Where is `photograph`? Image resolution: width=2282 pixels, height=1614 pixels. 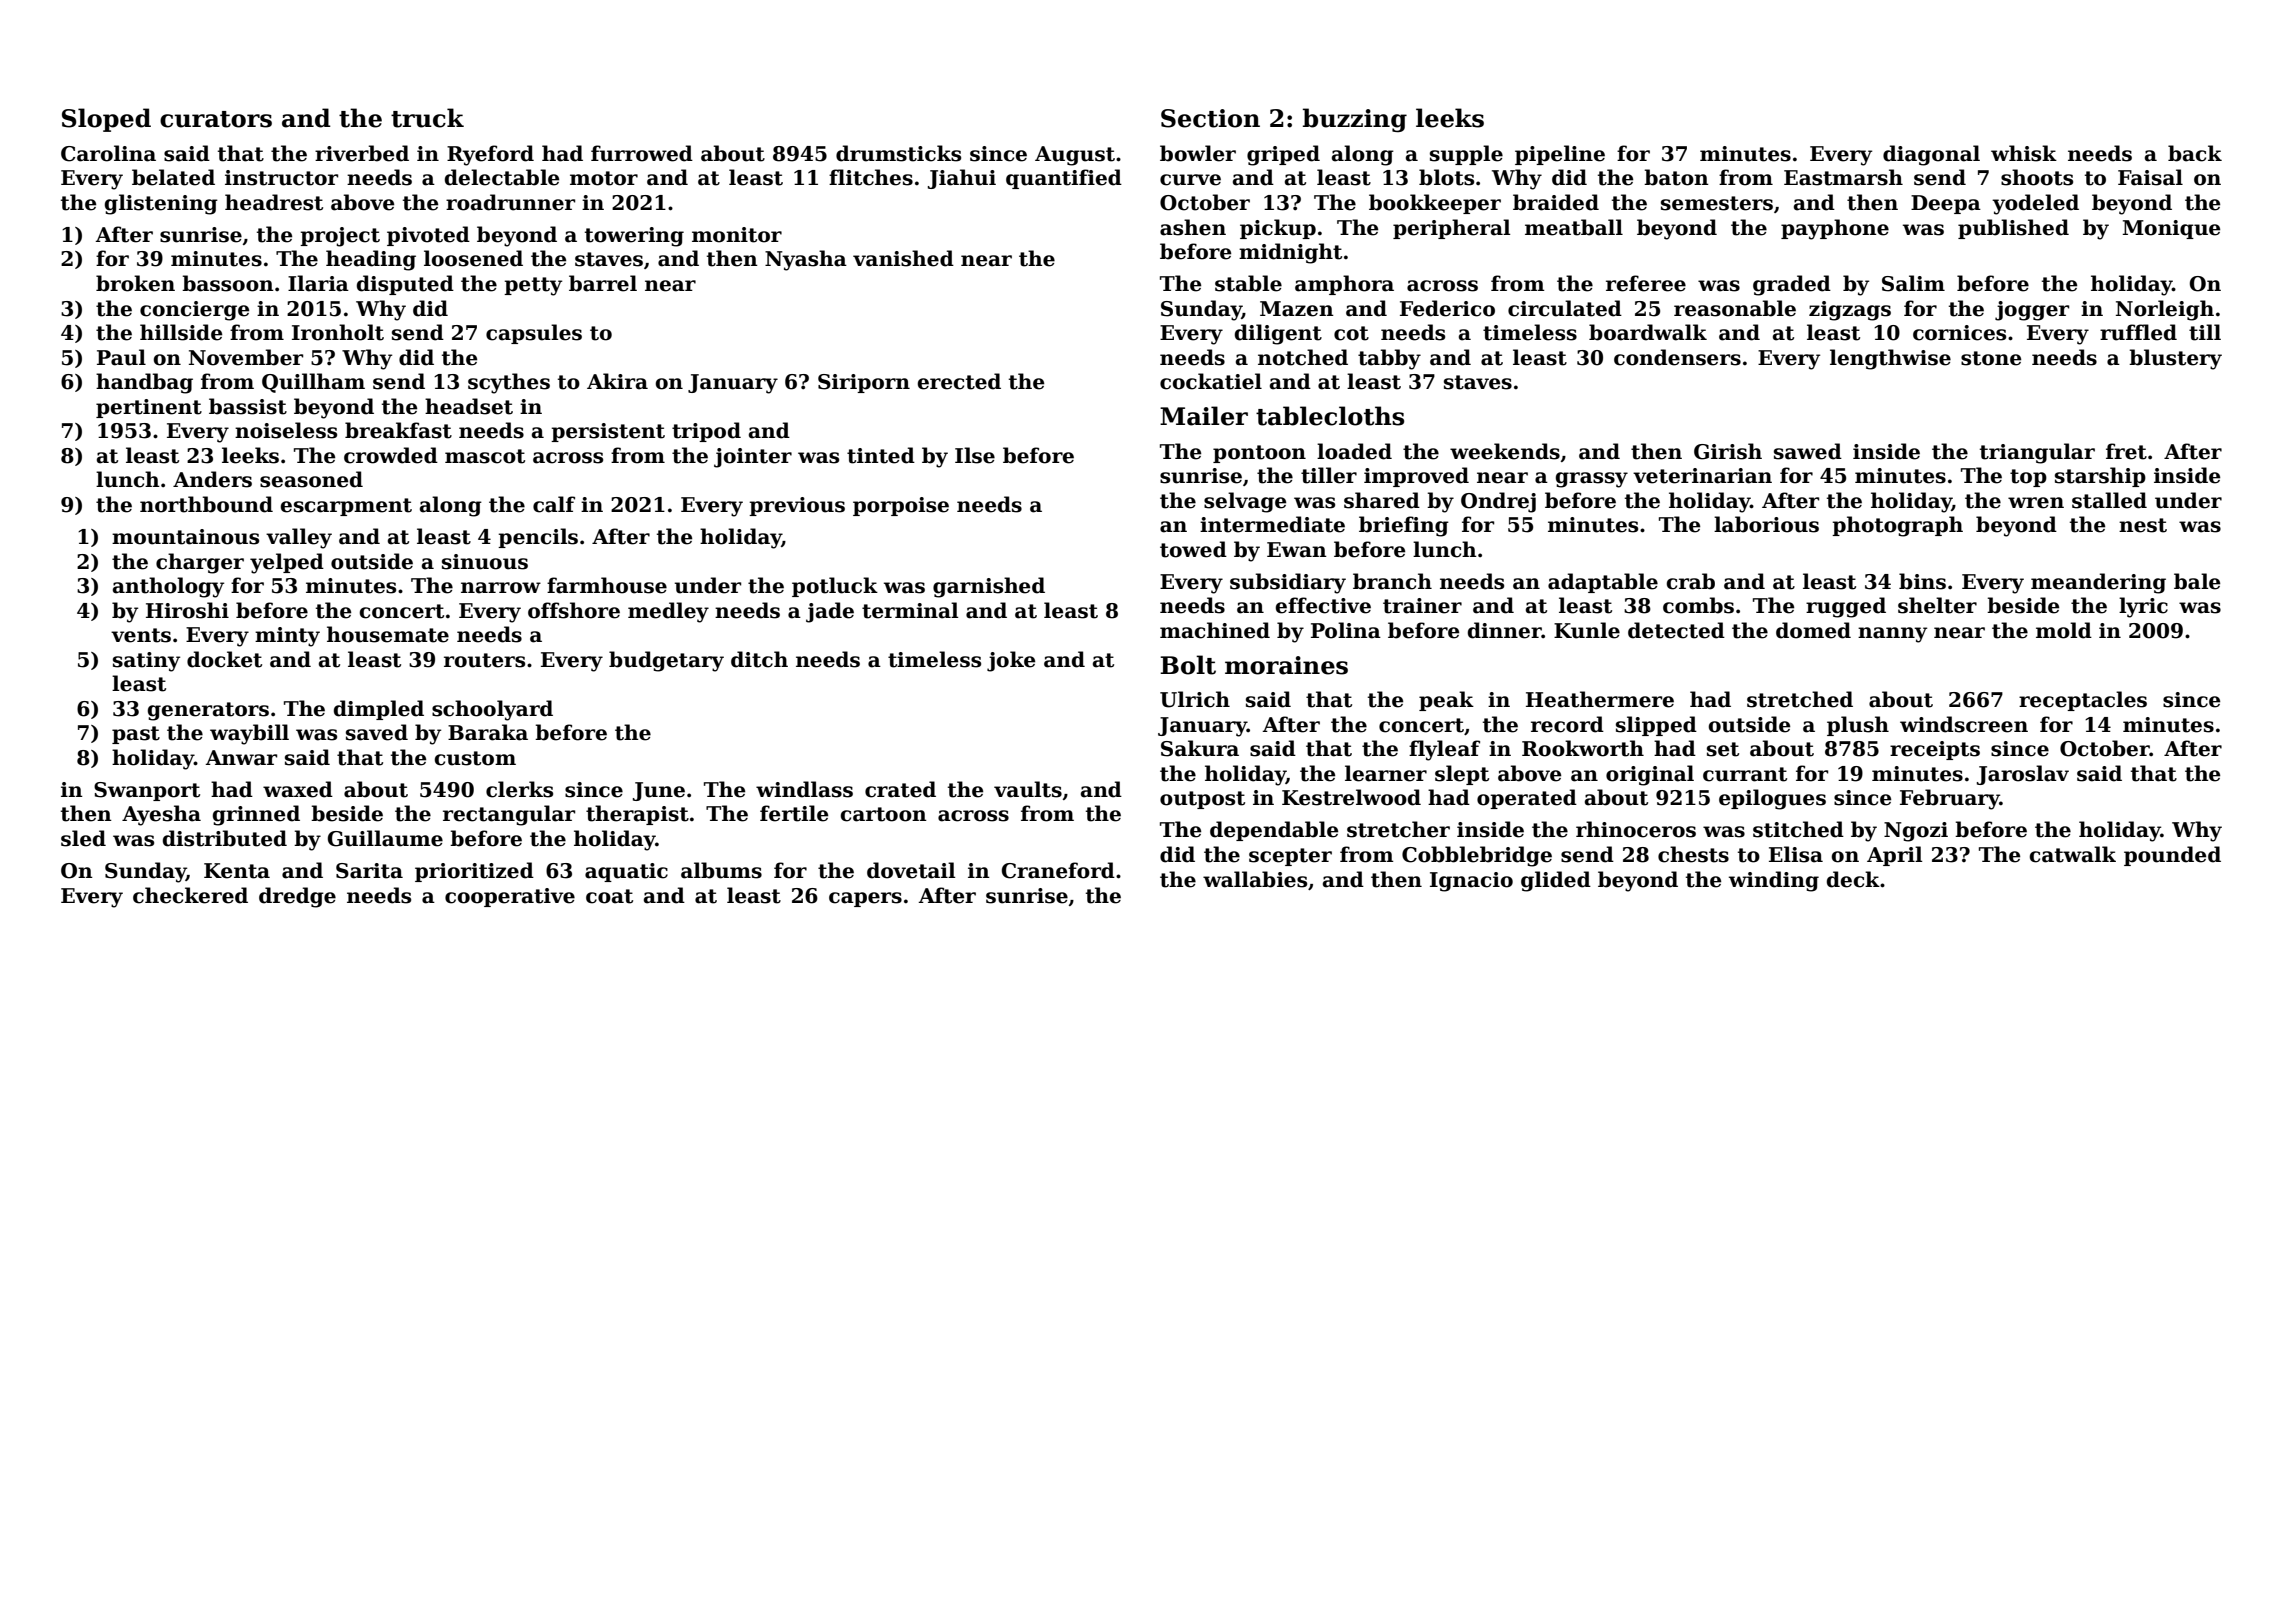
photograph is located at coordinates (1897, 526).
